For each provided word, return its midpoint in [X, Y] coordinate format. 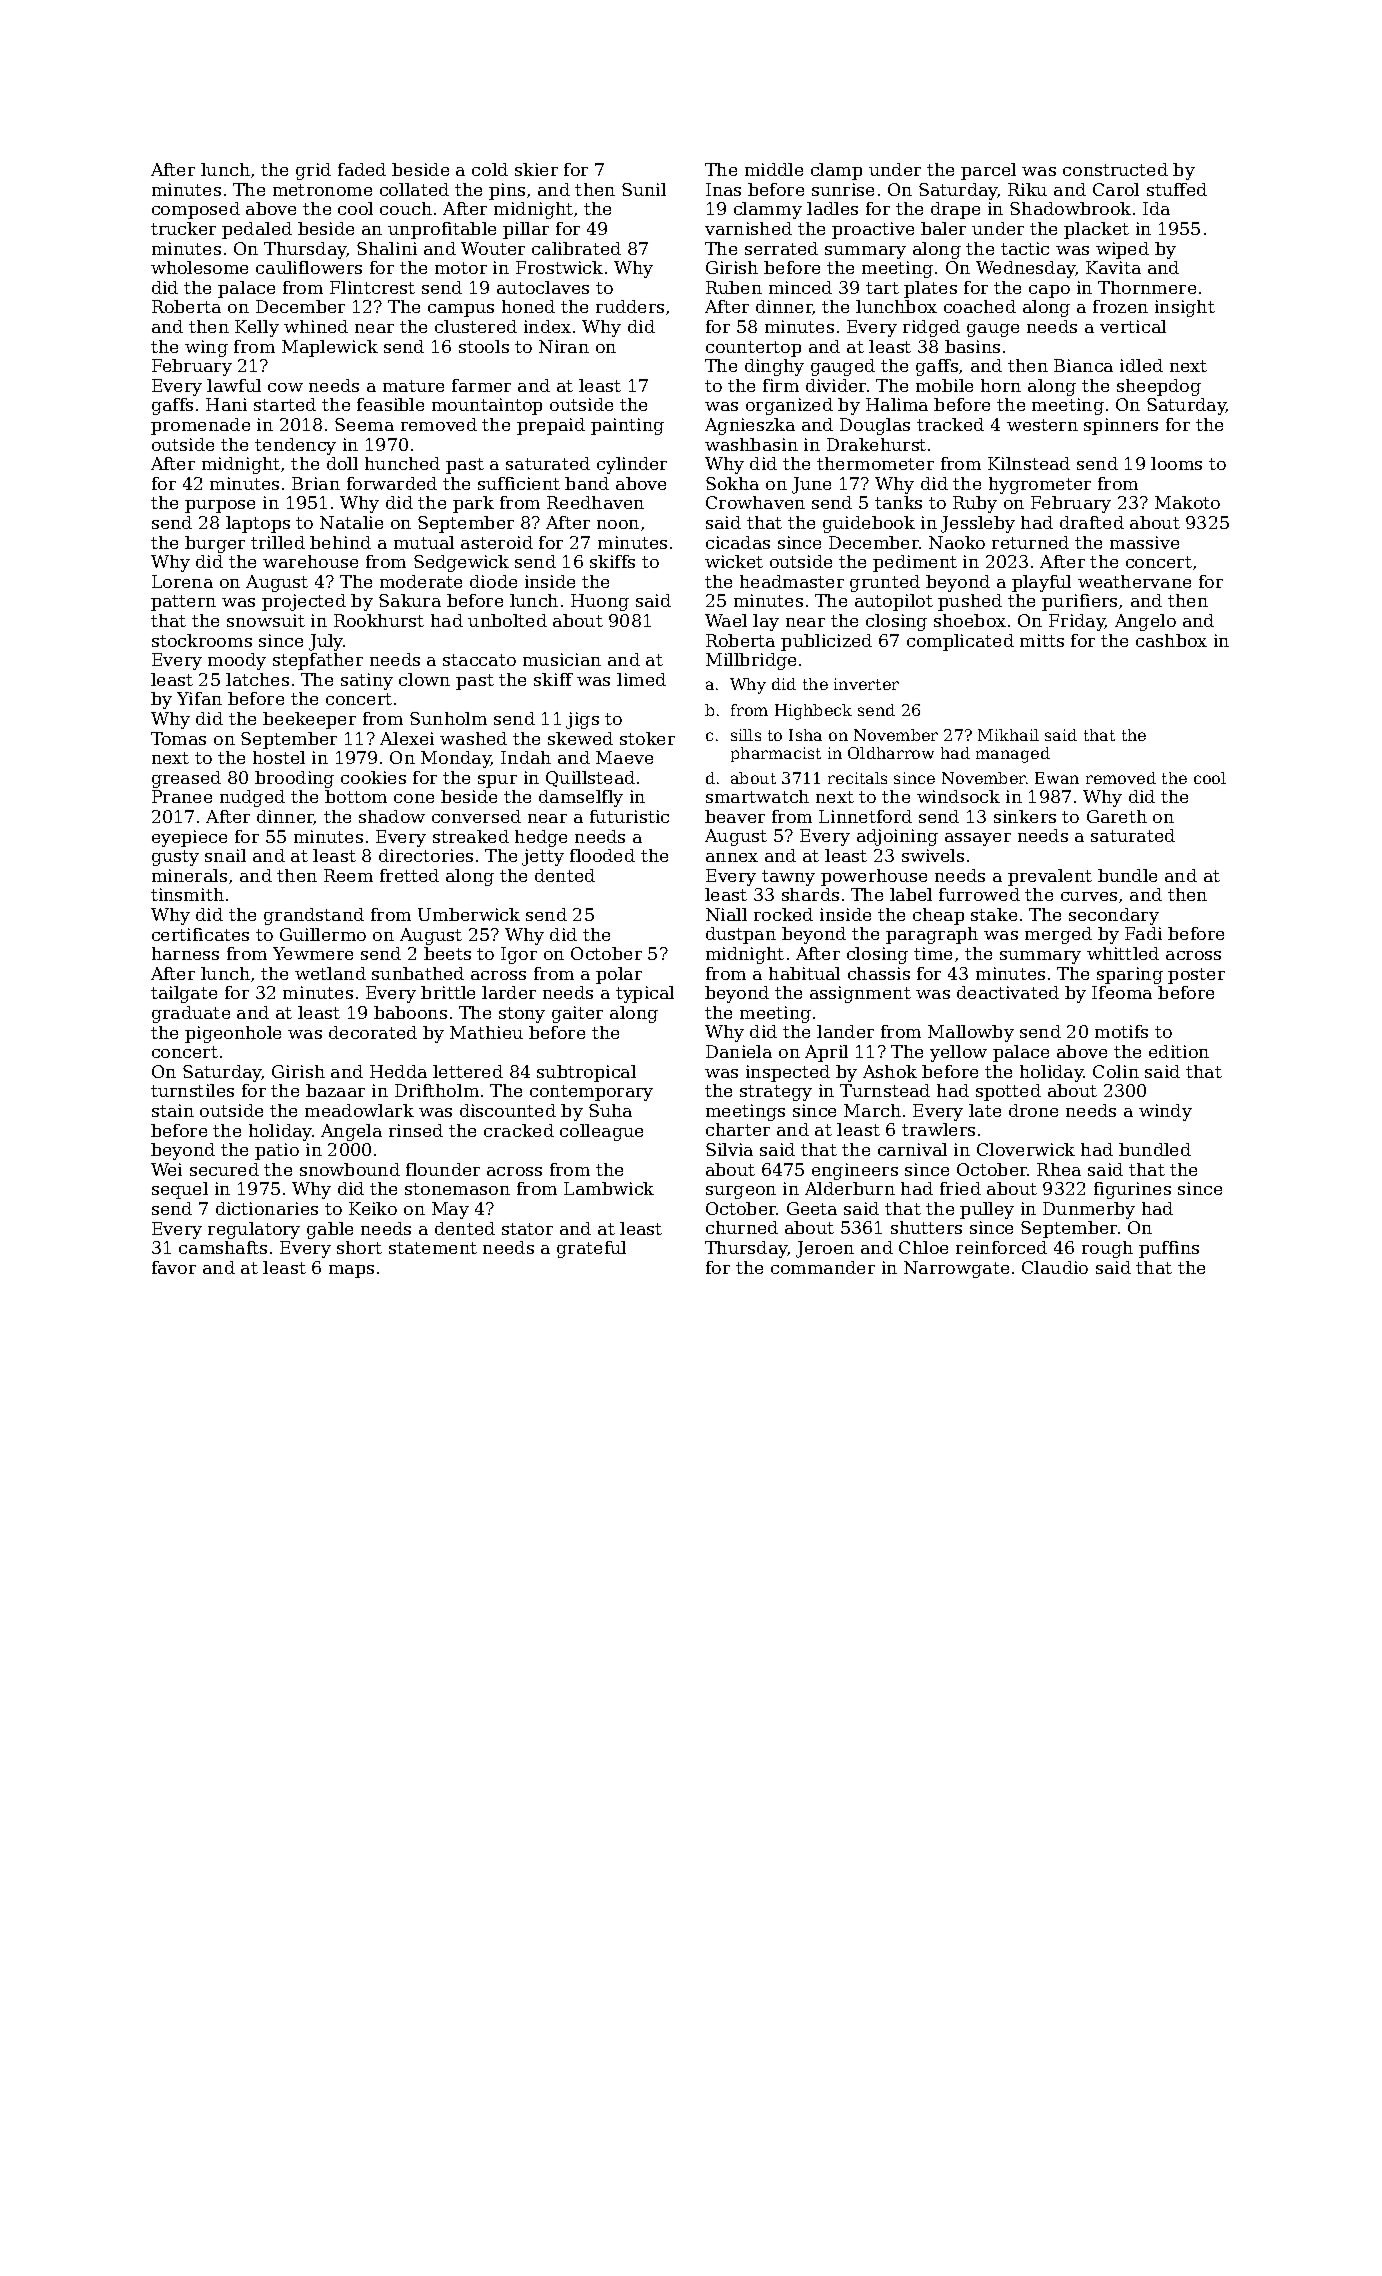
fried [960, 1188]
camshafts [223, 1247]
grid [313, 171]
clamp [836, 171]
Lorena [182, 581]
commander [823, 1267]
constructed [1115, 169]
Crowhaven [755, 502]
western [1042, 425]
